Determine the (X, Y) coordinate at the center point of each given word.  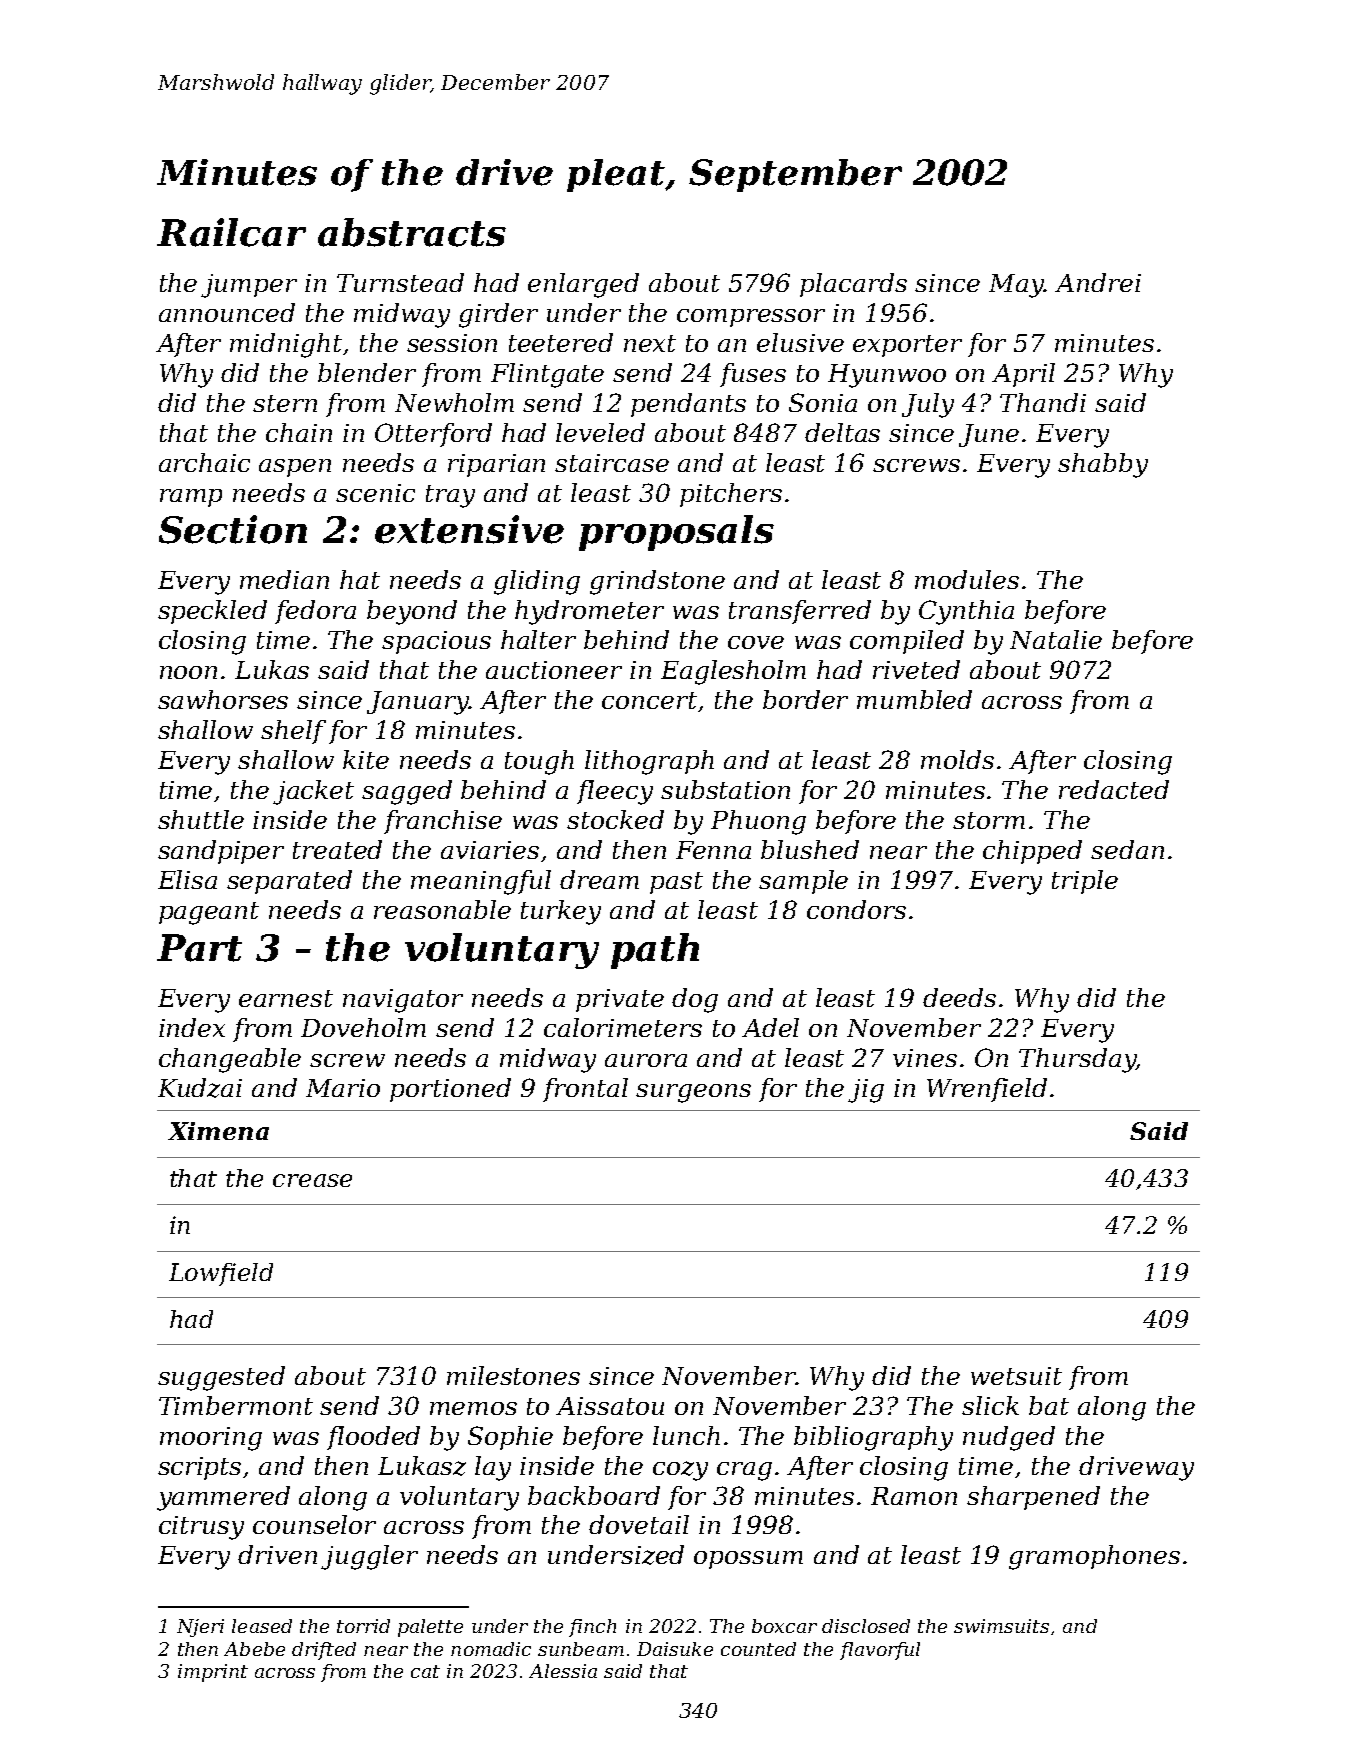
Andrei (1098, 282)
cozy (680, 1471)
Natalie (1056, 639)
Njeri (200, 1628)
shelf (293, 732)
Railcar (231, 232)
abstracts (412, 232)
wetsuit (1016, 1376)
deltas (842, 432)
